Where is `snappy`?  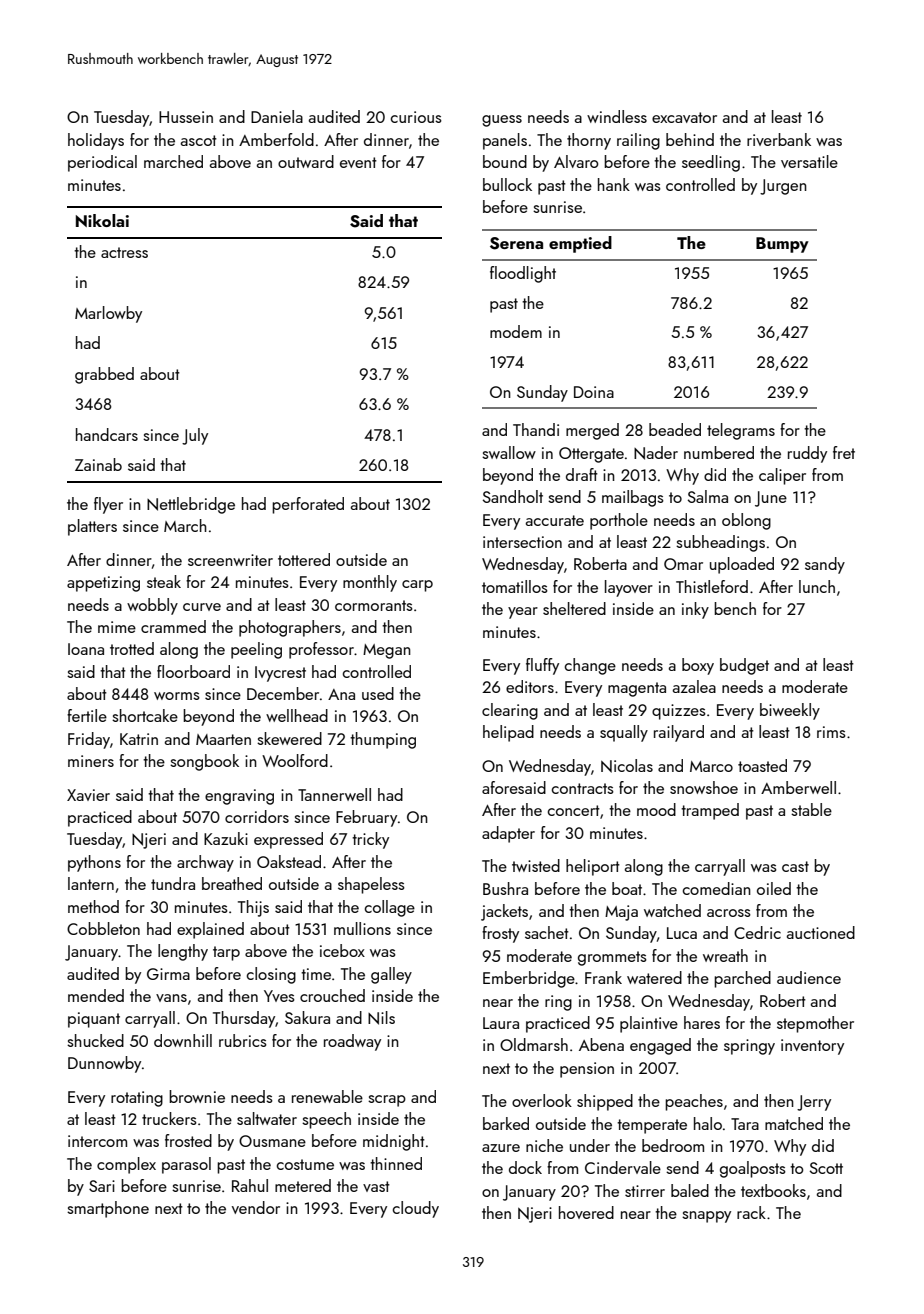 snappy is located at coordinates (706, 1217).
